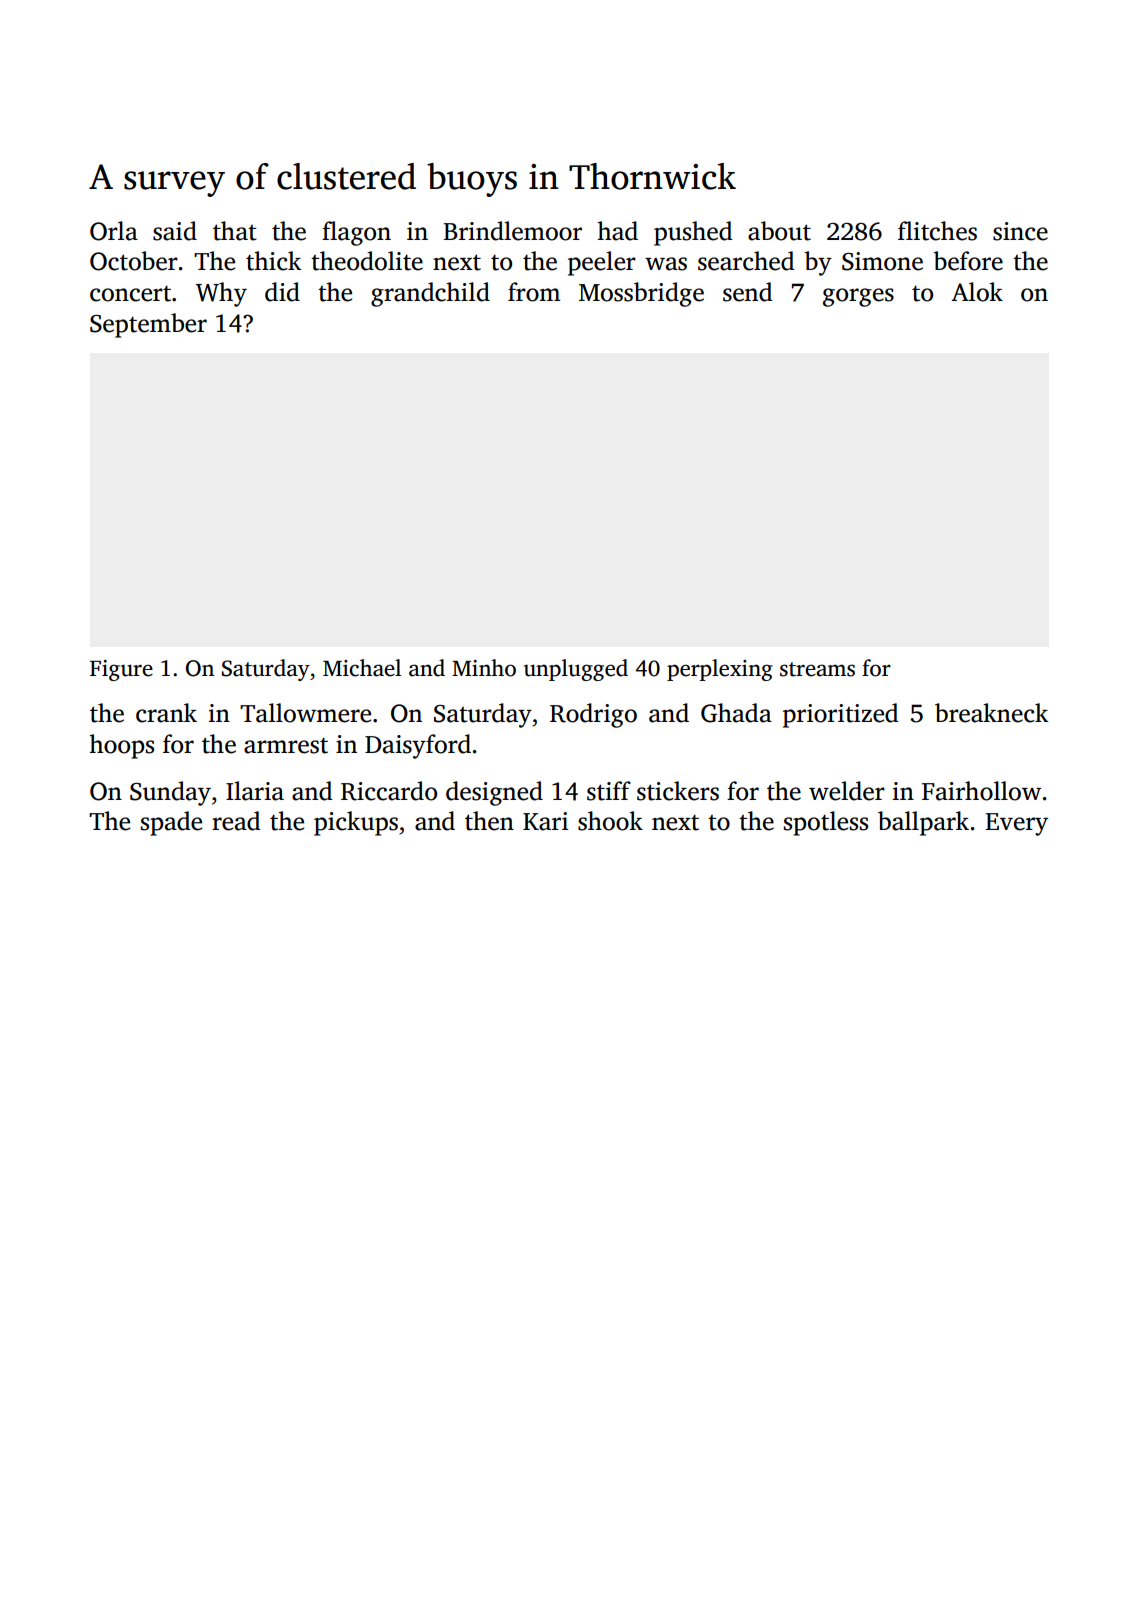 The height and width of the screenshot is (1617, 1138). I want to click on gorges, so click(858, 297).
